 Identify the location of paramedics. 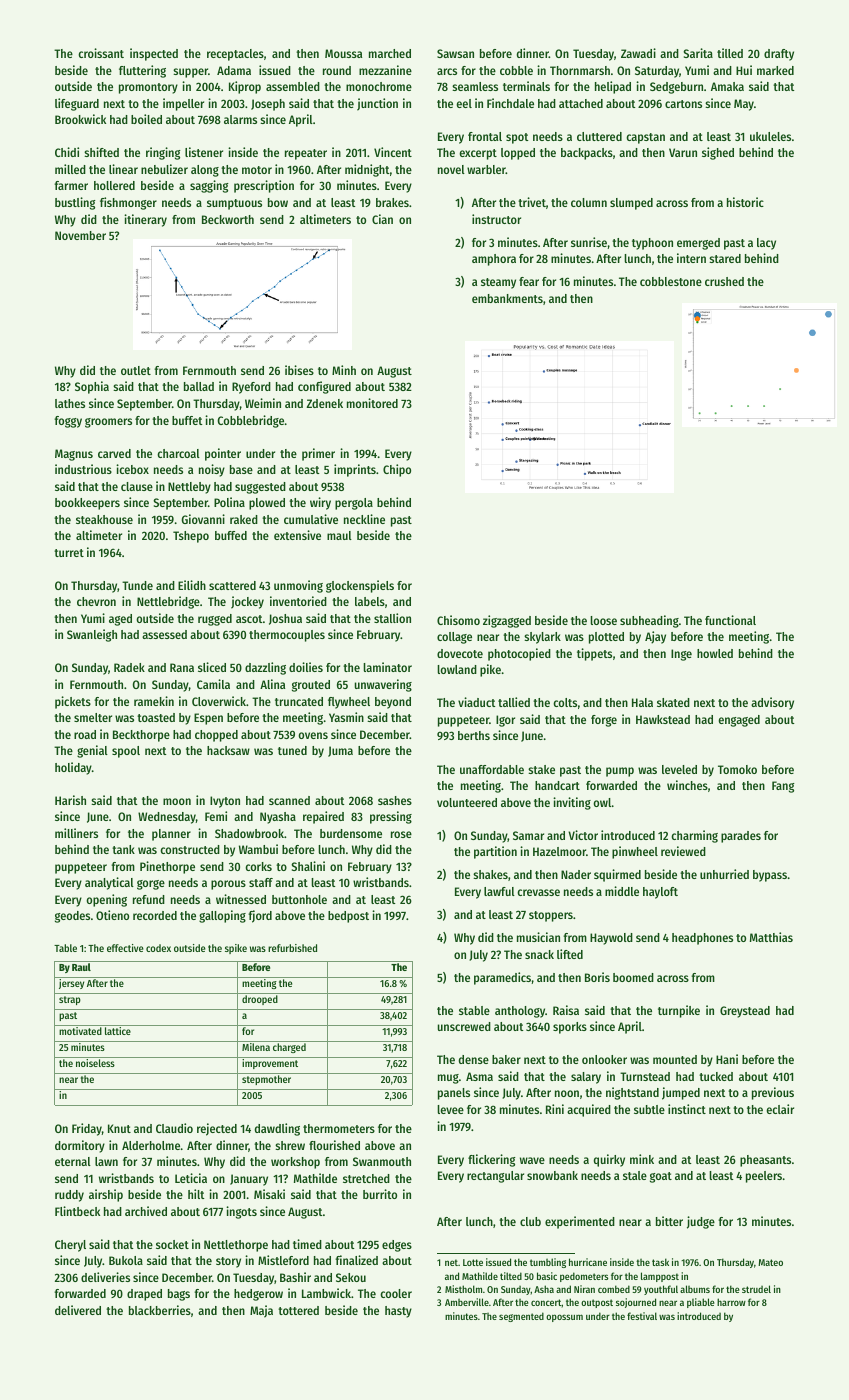
(502, 978).
